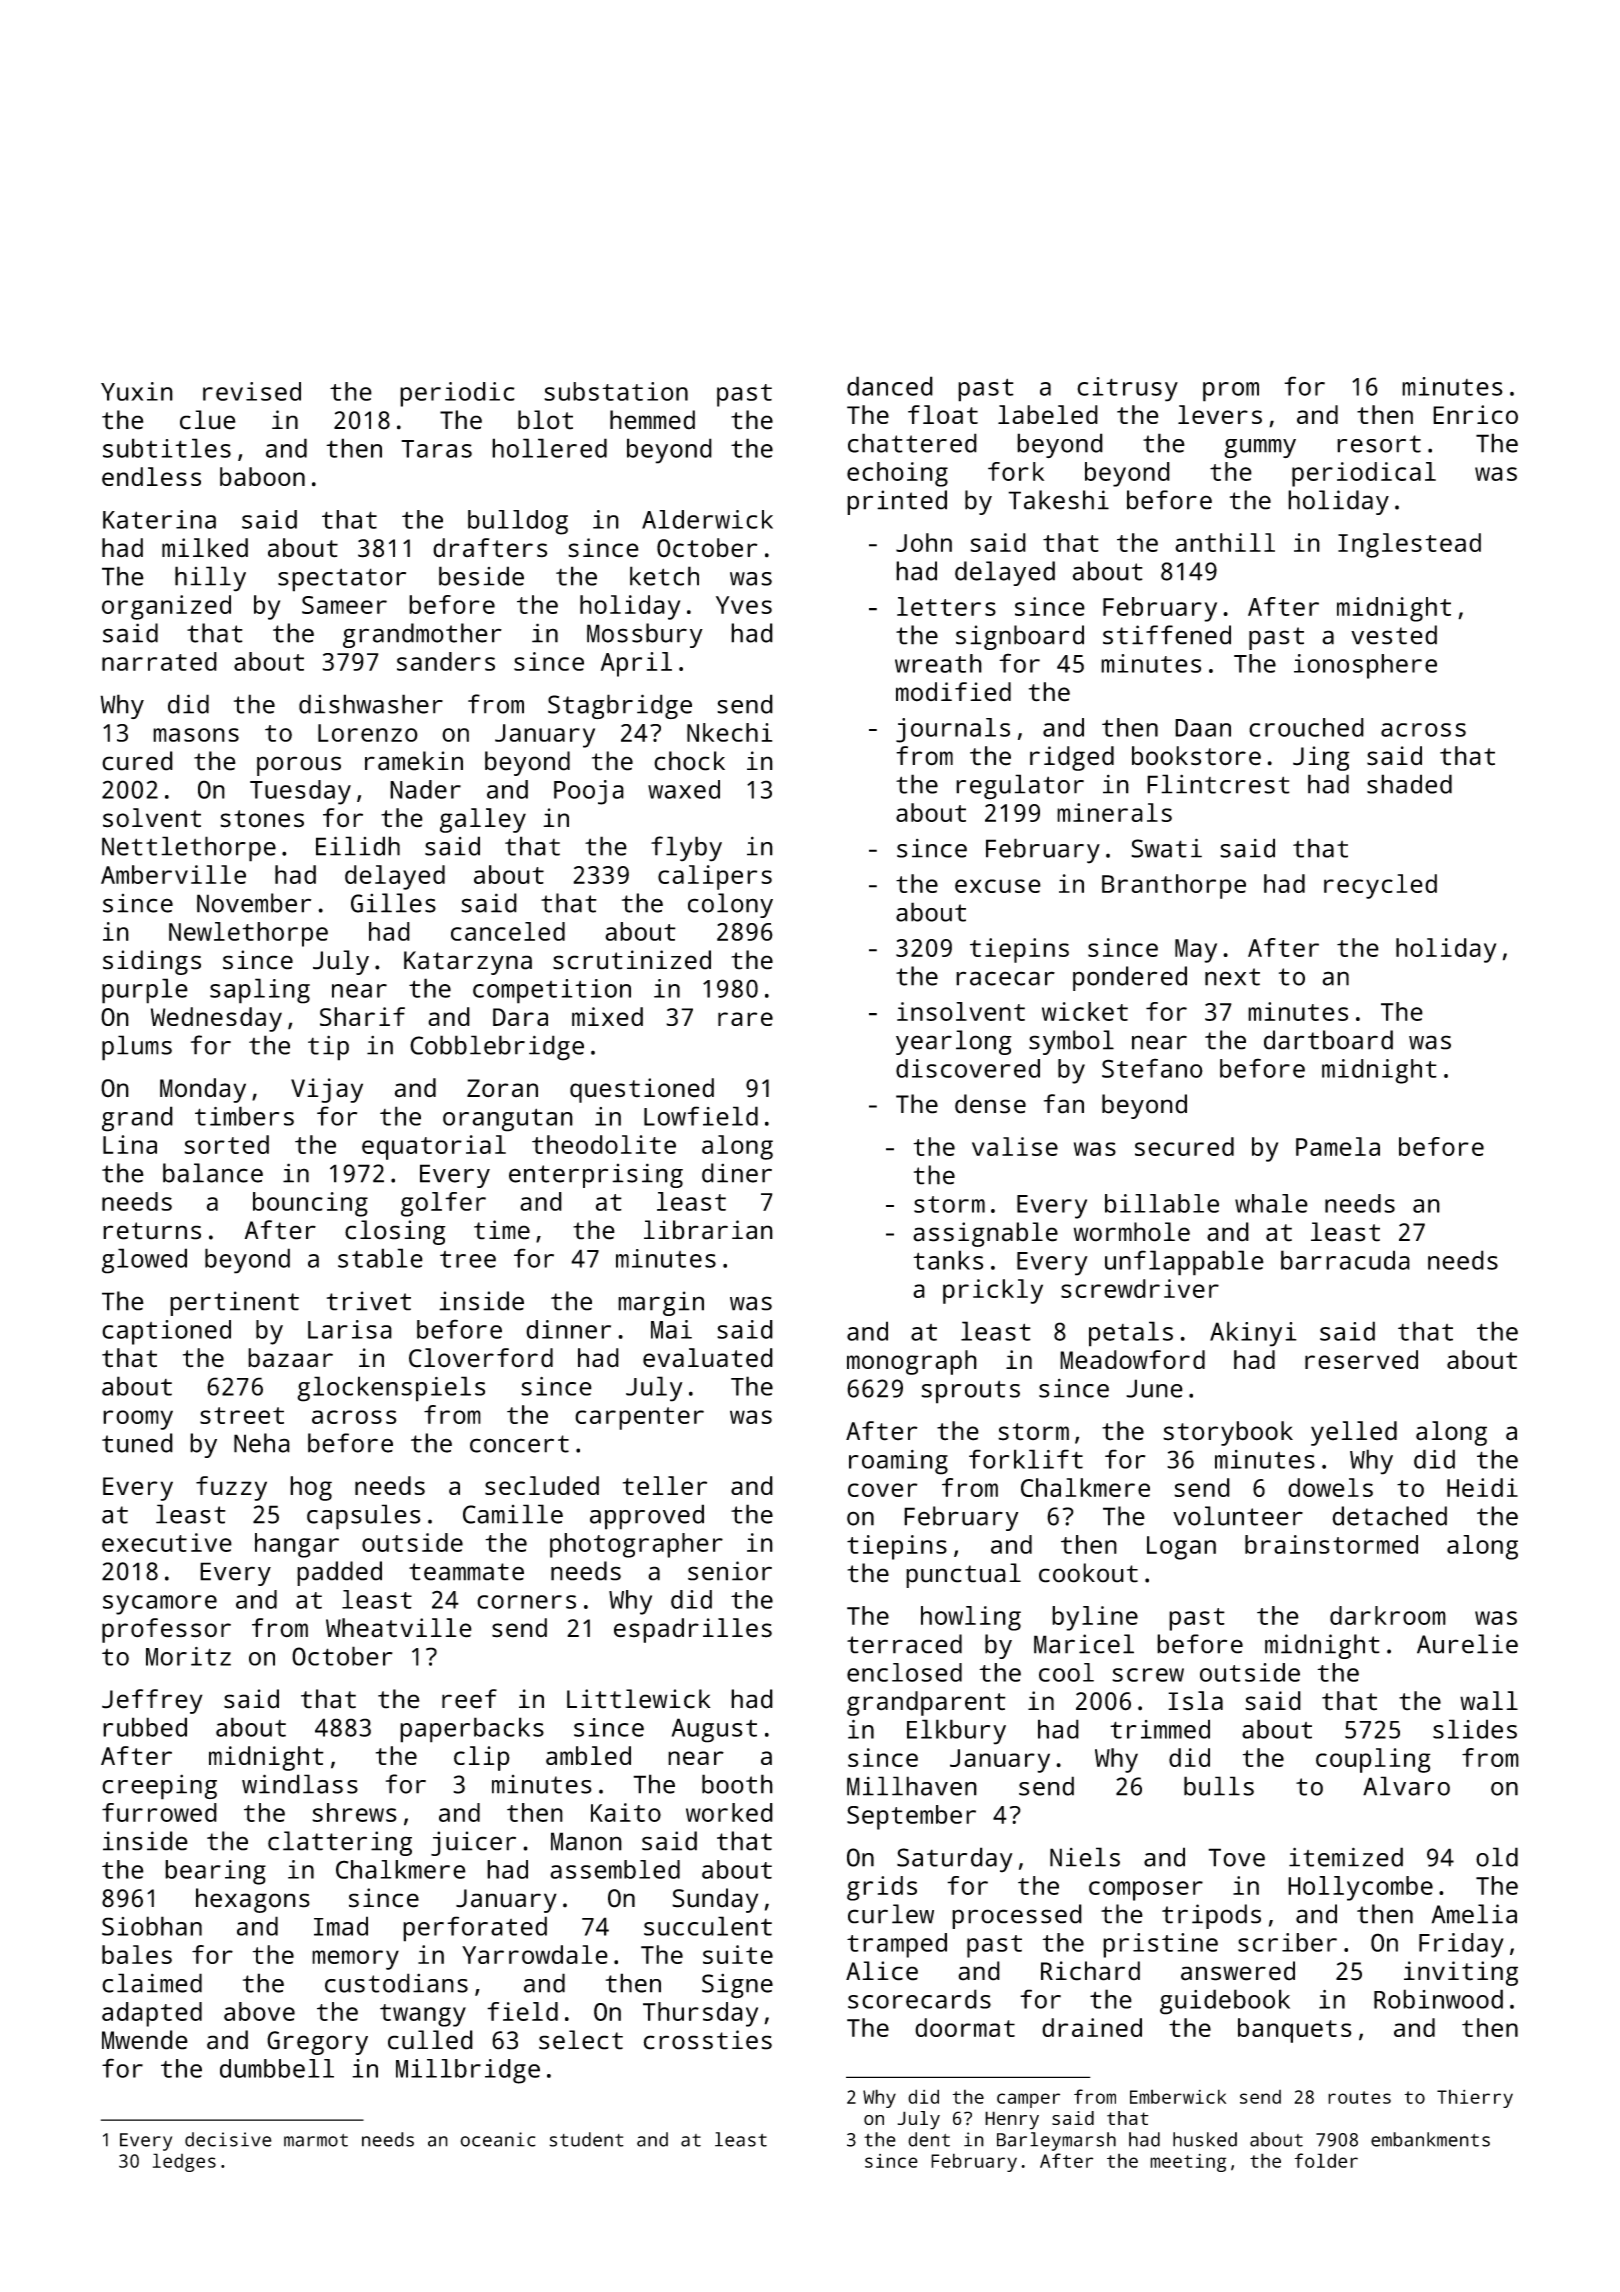  Describe the element at coordinates (1330, 1487) in the screenshot. I see `dowels` at that location.
